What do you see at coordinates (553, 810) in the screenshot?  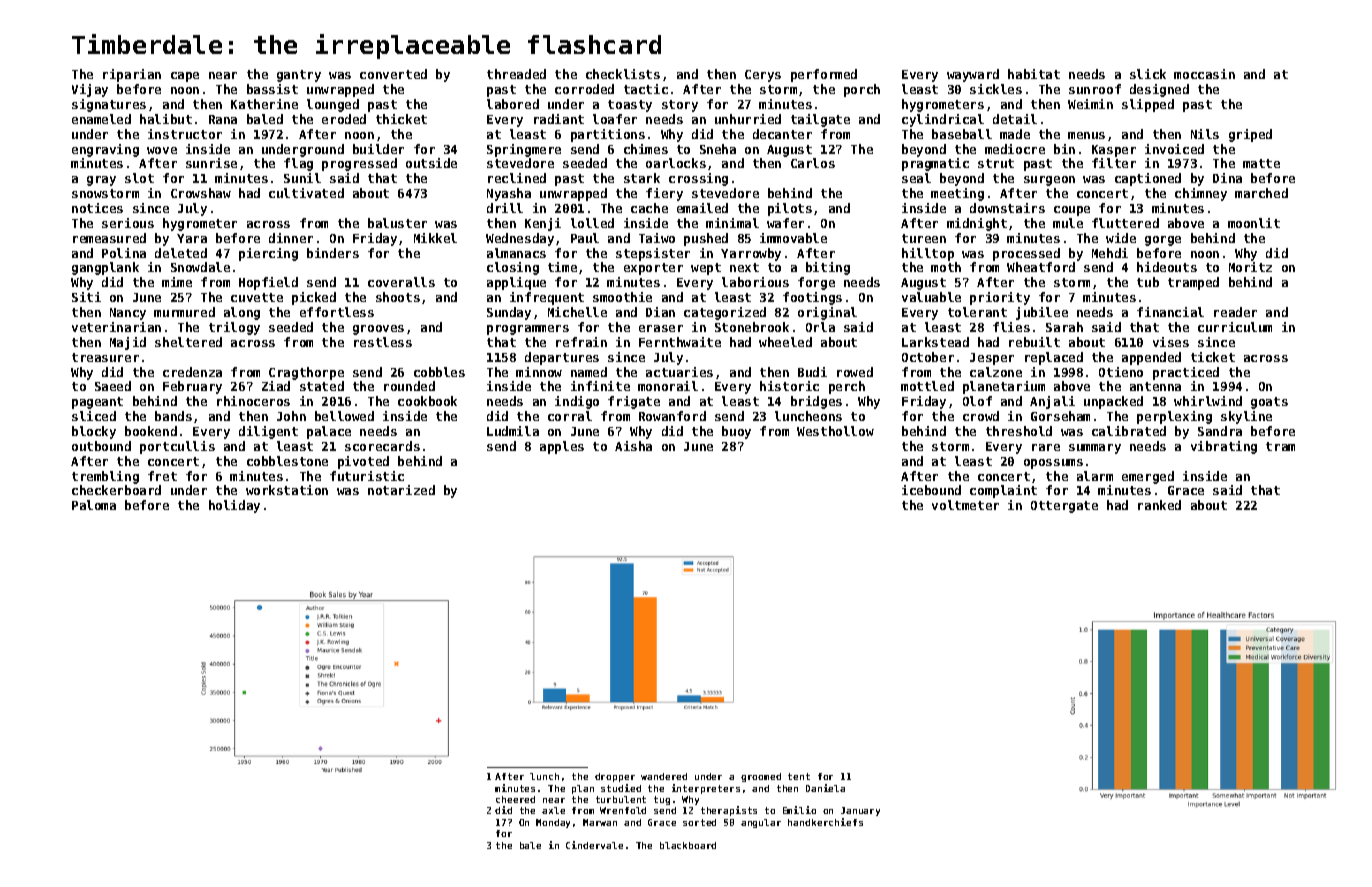 I see `axle` at bounding box center [553, 810].
